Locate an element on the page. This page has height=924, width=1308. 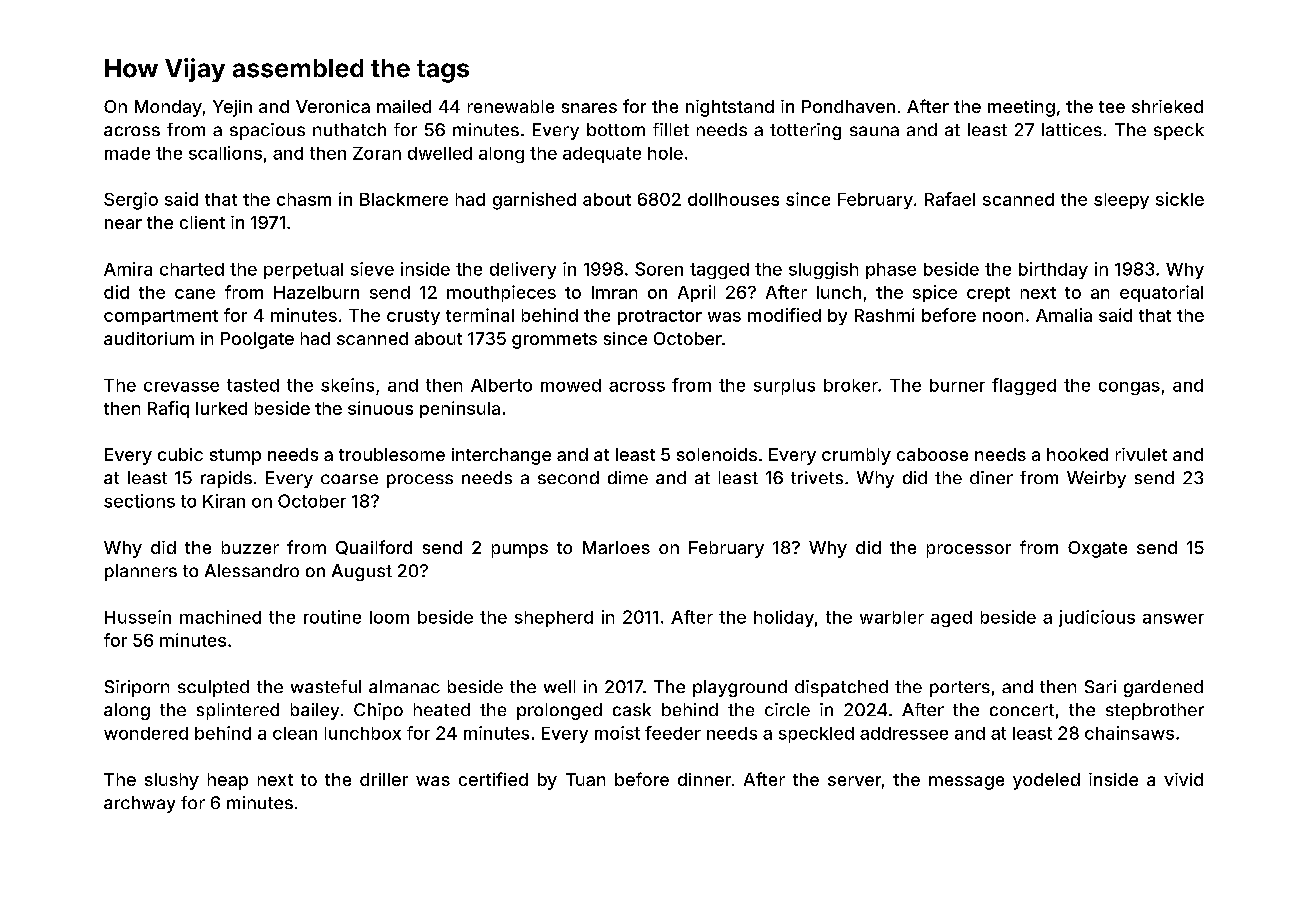
driller is located at coordinates (384, 779).
